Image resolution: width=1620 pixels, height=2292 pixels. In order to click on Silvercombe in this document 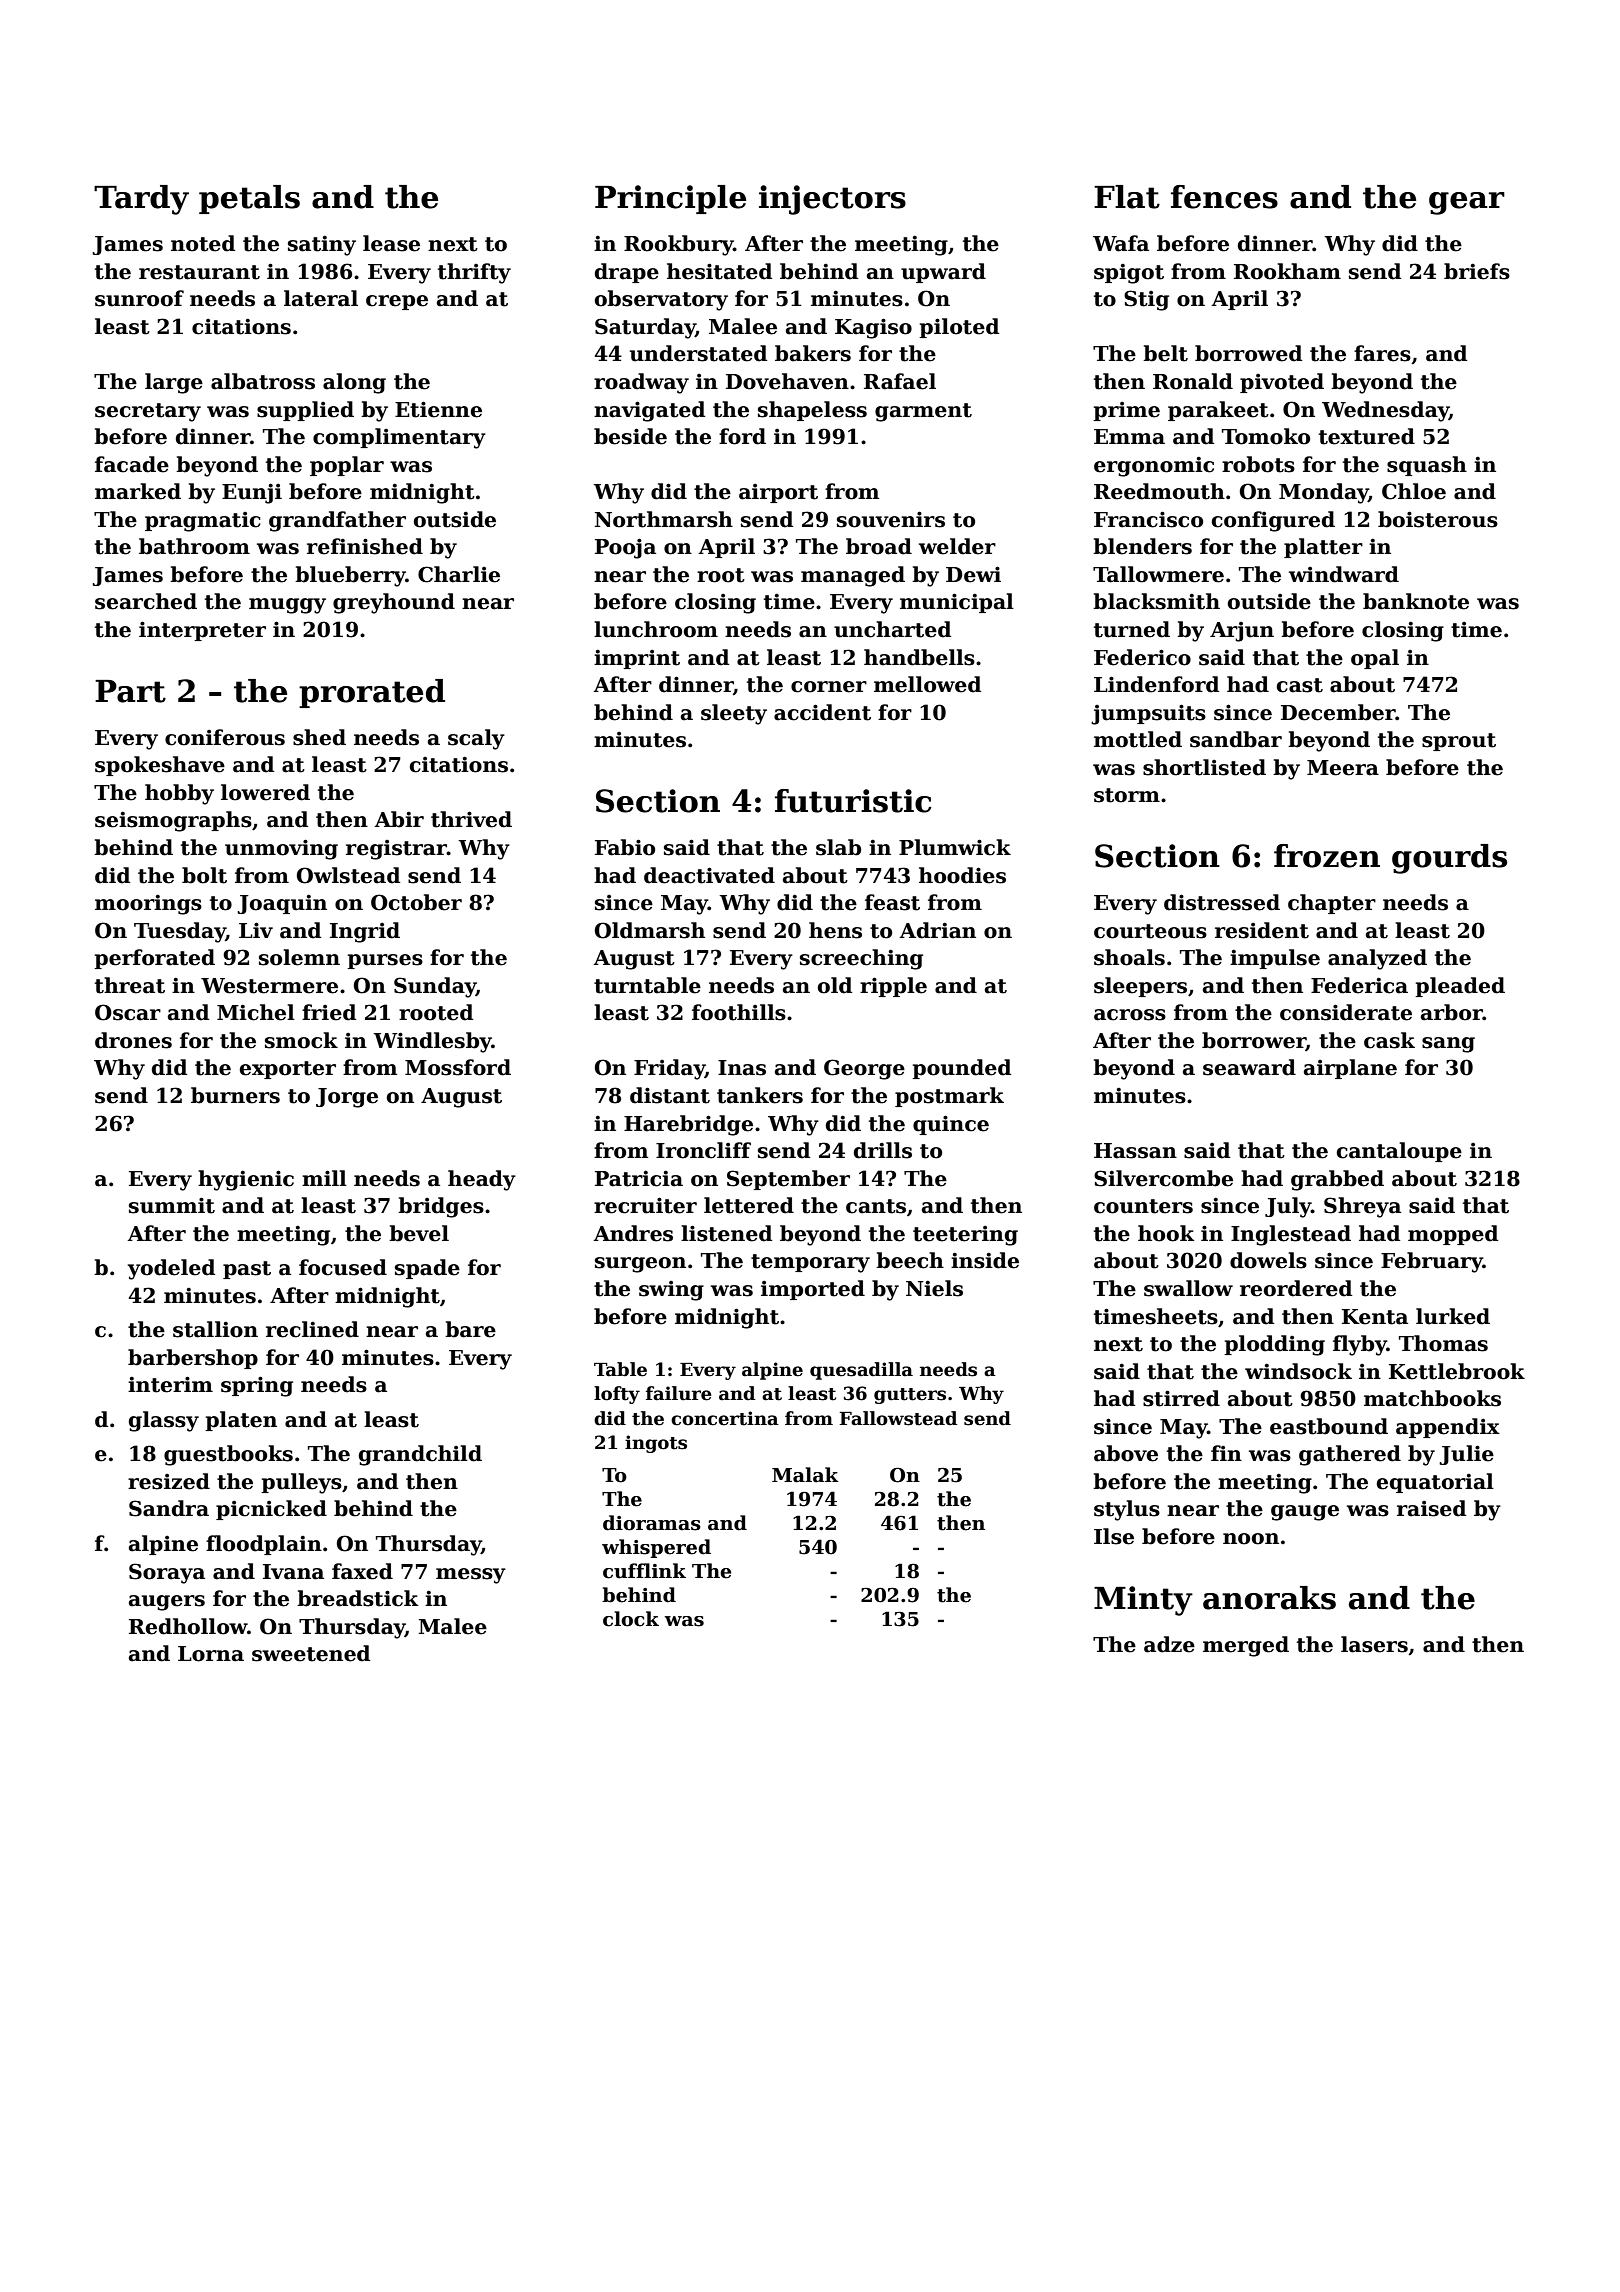, I will do `click(1163, 1178)`.
